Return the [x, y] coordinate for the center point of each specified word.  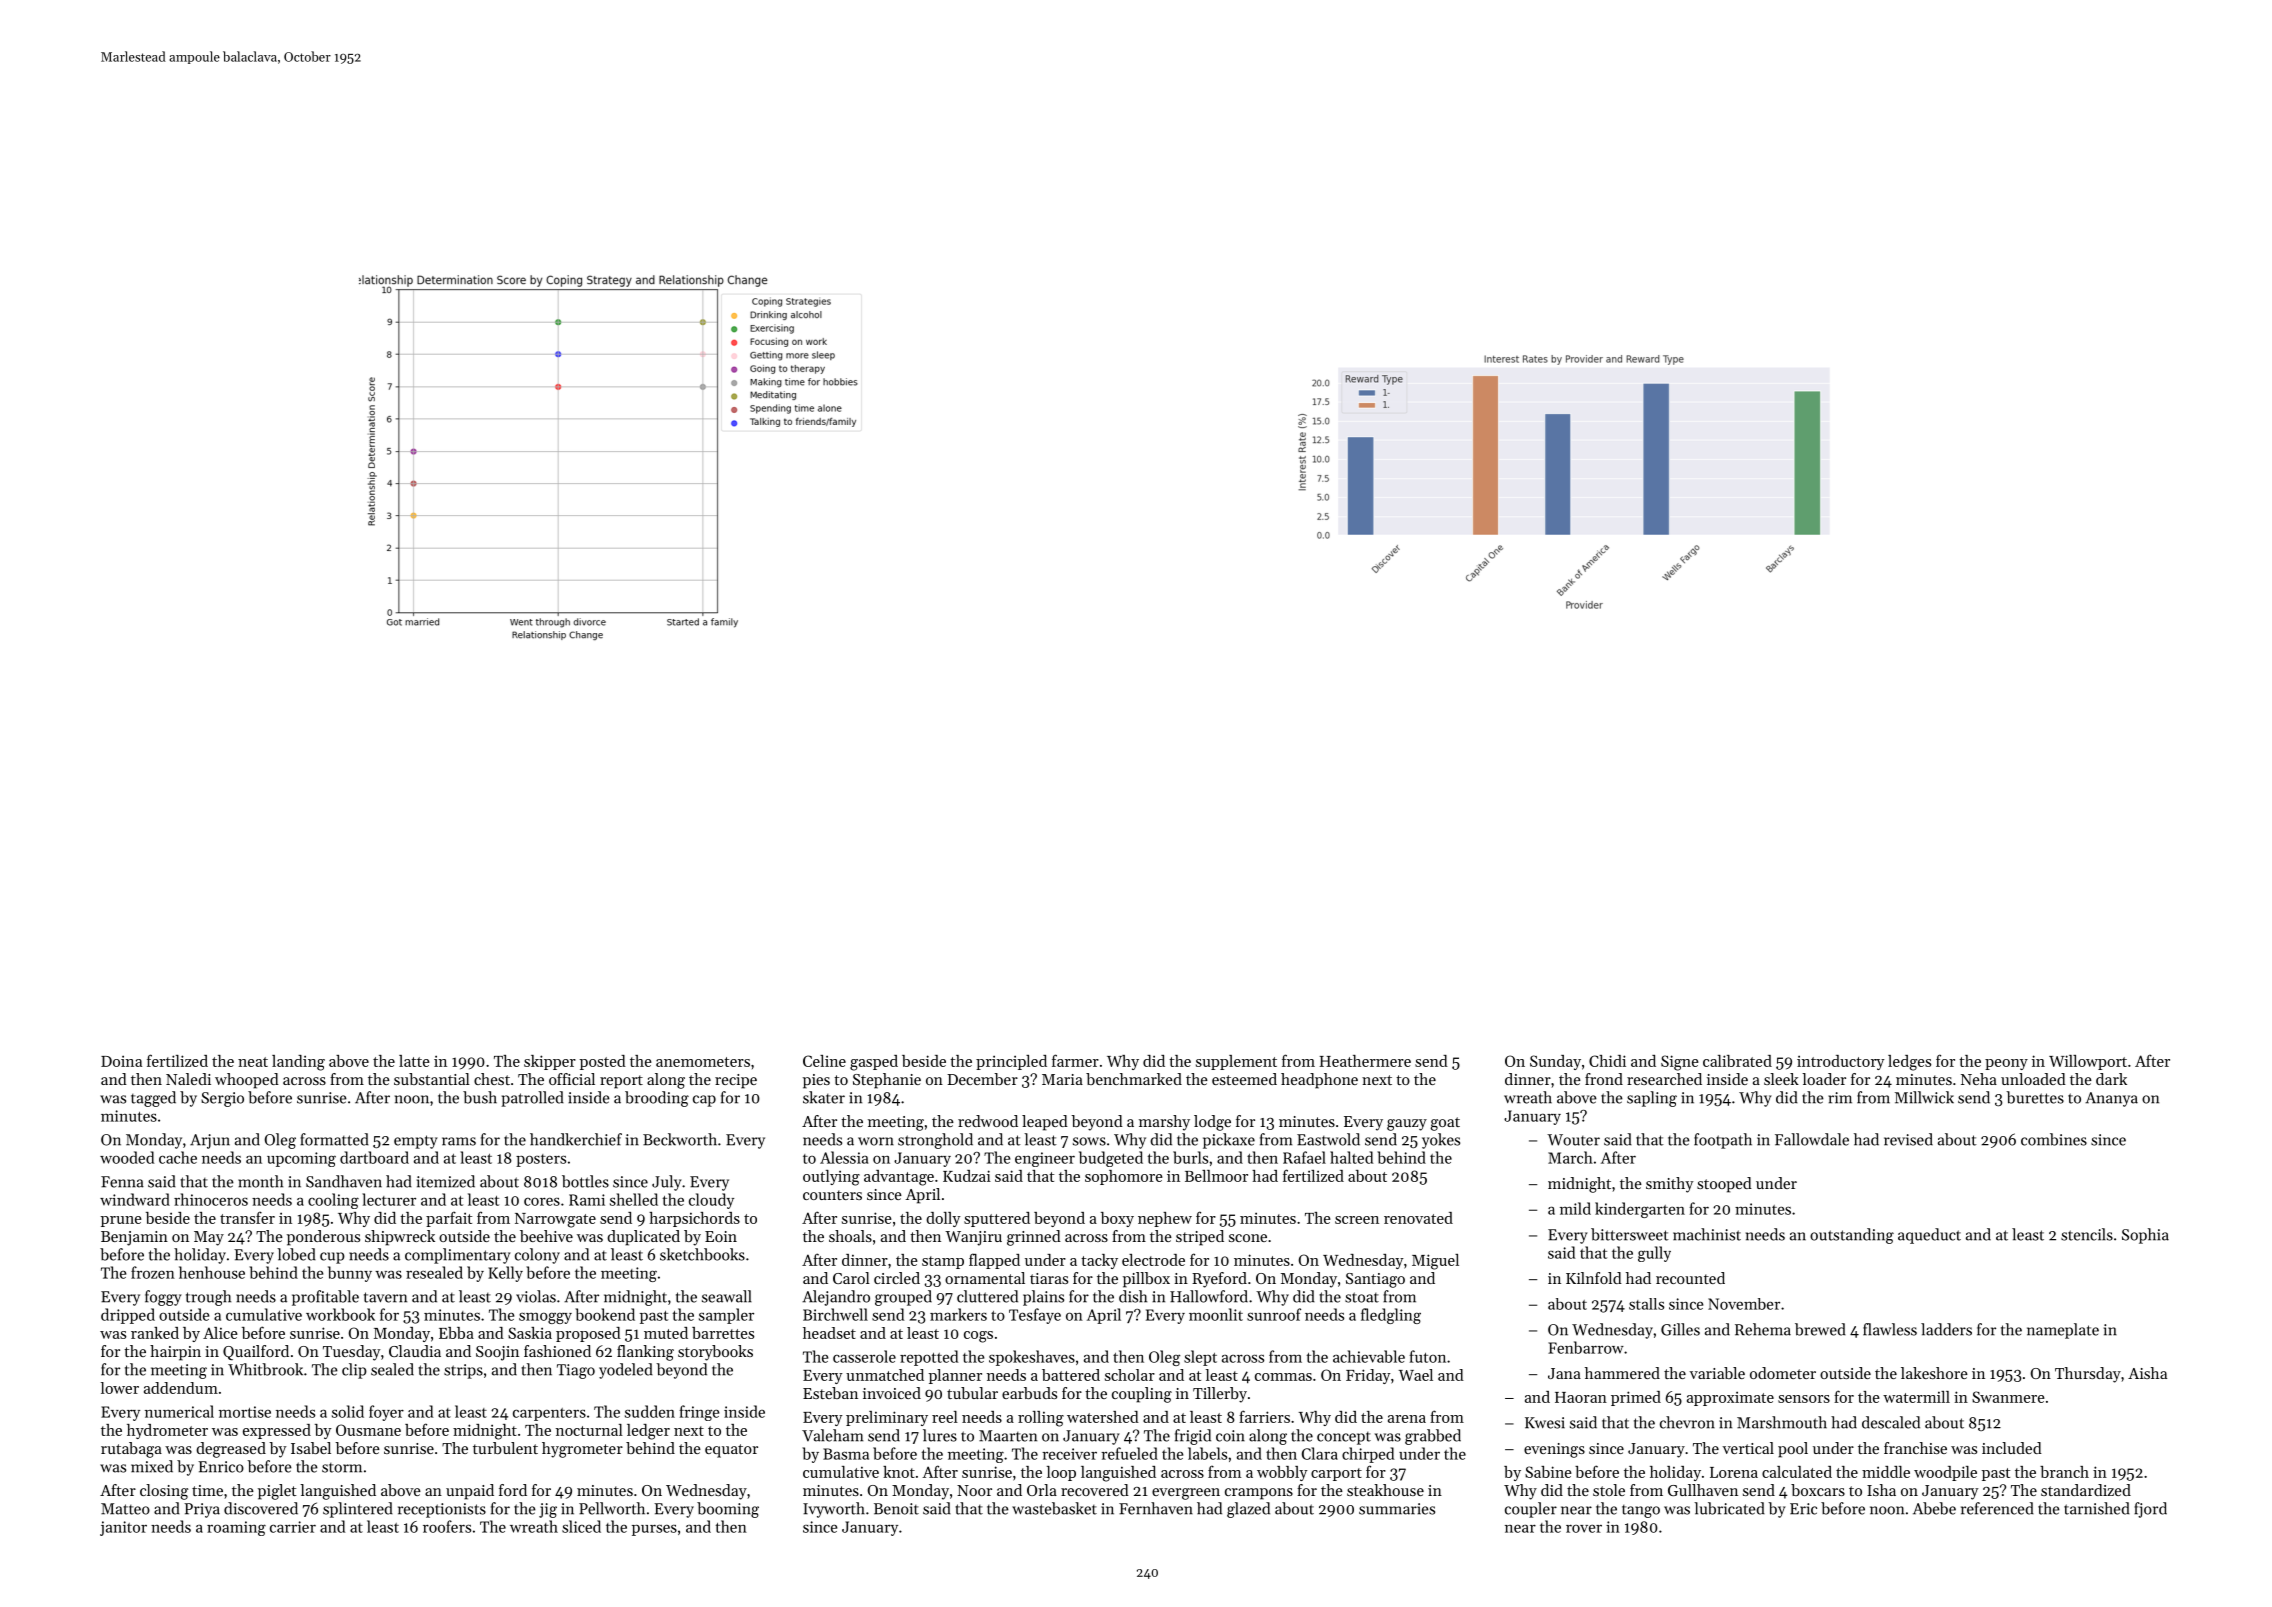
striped [1200, 1238]
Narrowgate [555, 1220]
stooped [1724, 1185]
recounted [1690, 1278]
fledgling [1391, 1316]
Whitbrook [265, 1369]
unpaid [470, 1492]
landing [298, 1063]
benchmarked [1134, 1079]
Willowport [2088, 1062]
